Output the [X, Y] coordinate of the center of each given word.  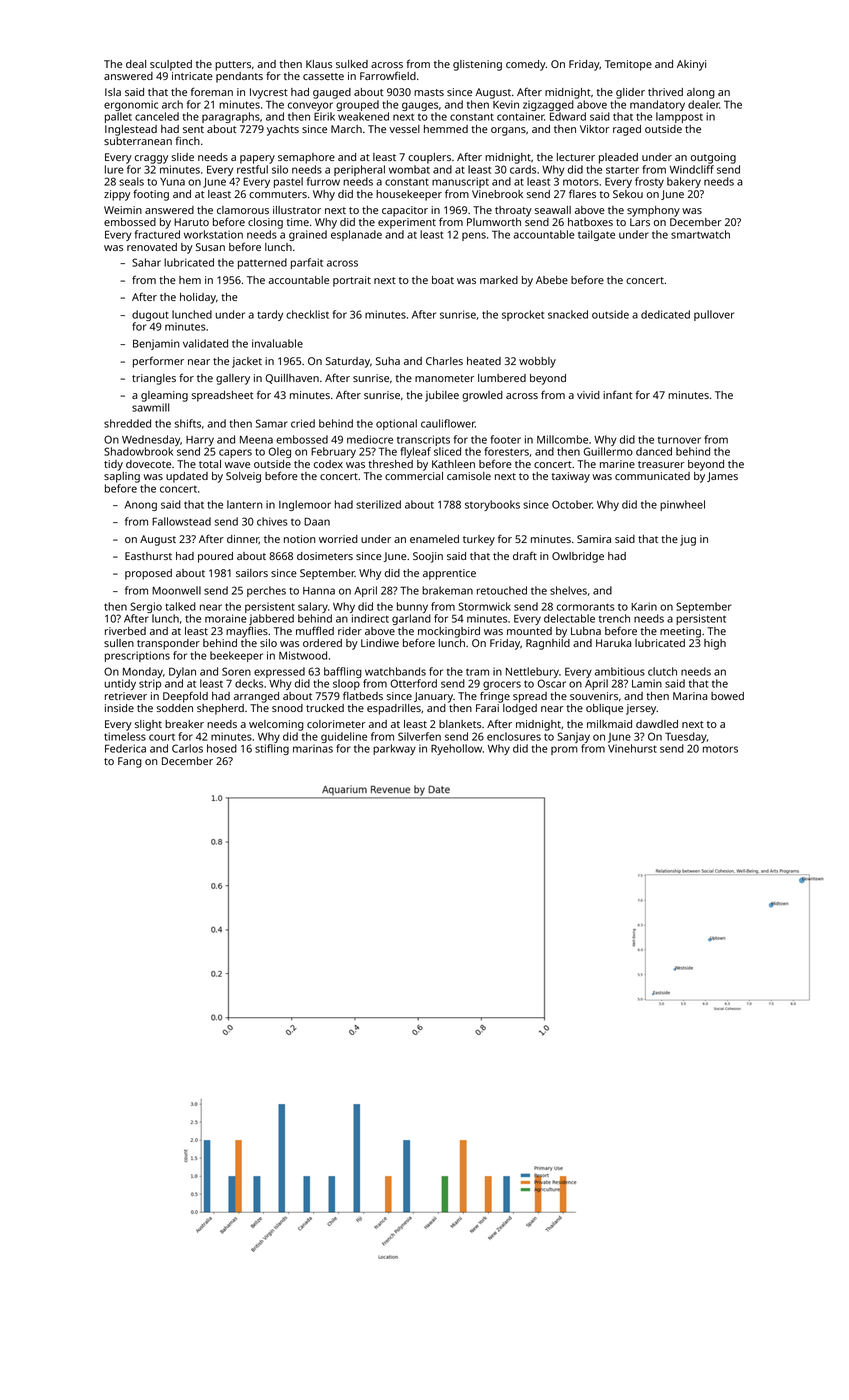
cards [523, 169]
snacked [568, 314]
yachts [283, 130]
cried [303, 423]
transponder [168, 644]
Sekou [628, 194]
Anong [141, 506]
